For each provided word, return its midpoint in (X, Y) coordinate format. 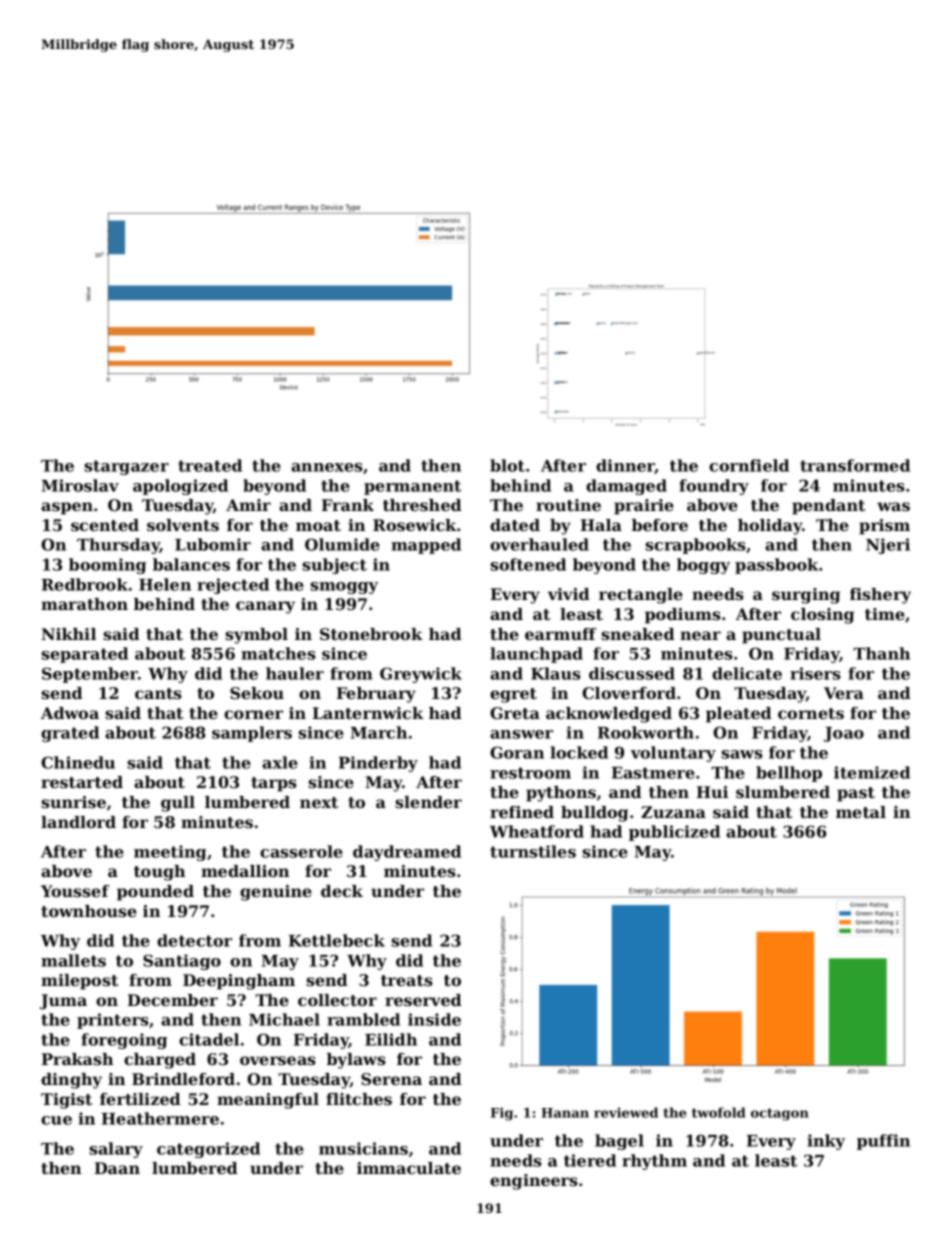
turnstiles (533, 851)
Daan (117, 1168)
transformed (855, 465)
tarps (274, 784)
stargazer (126, 467)
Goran (517, 752)
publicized (674, 833)
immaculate (409, 1168)
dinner (625, 466)
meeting (170, 853)
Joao (844, 734)
